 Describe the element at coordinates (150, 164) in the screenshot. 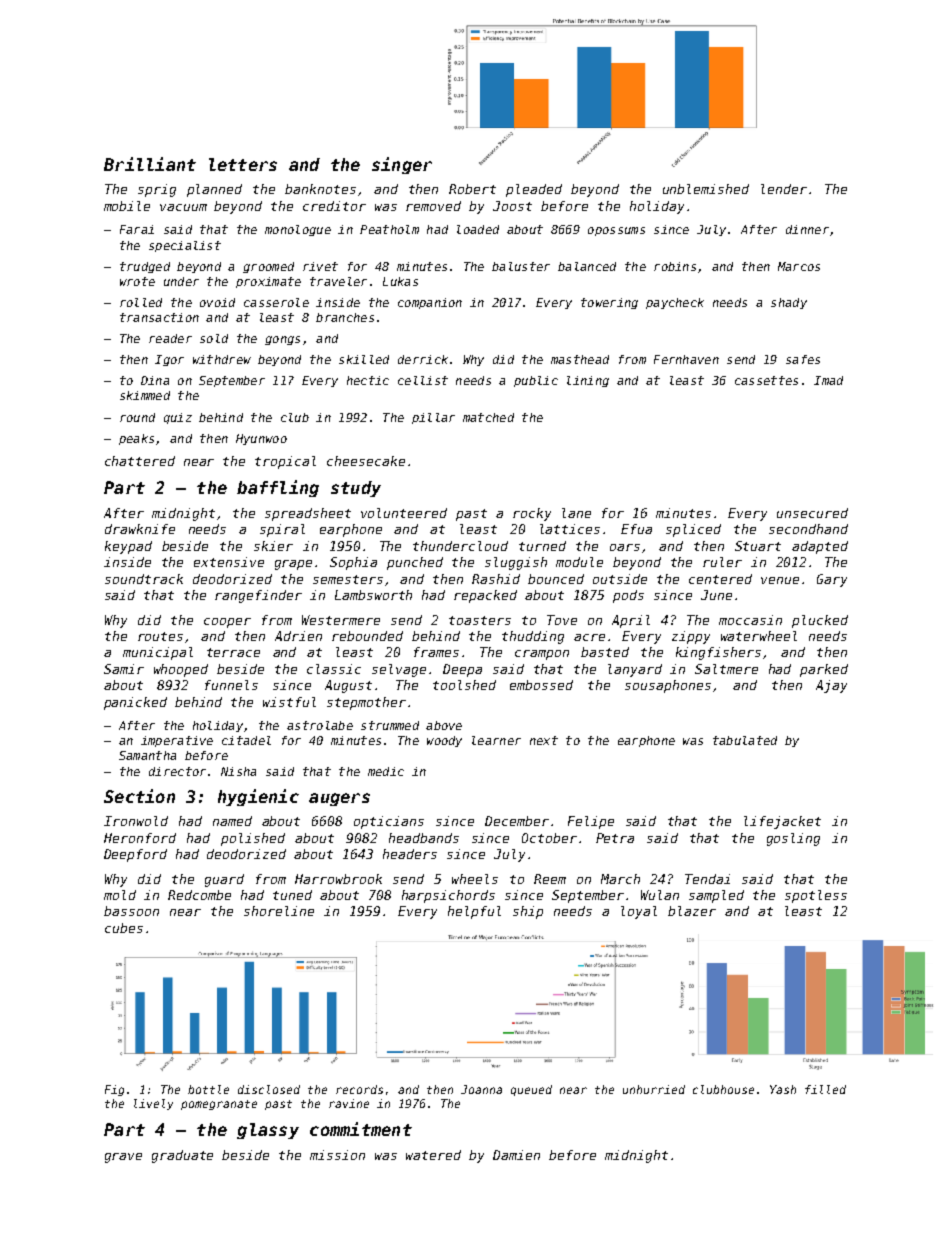

I see `Brilliant` at that location.
